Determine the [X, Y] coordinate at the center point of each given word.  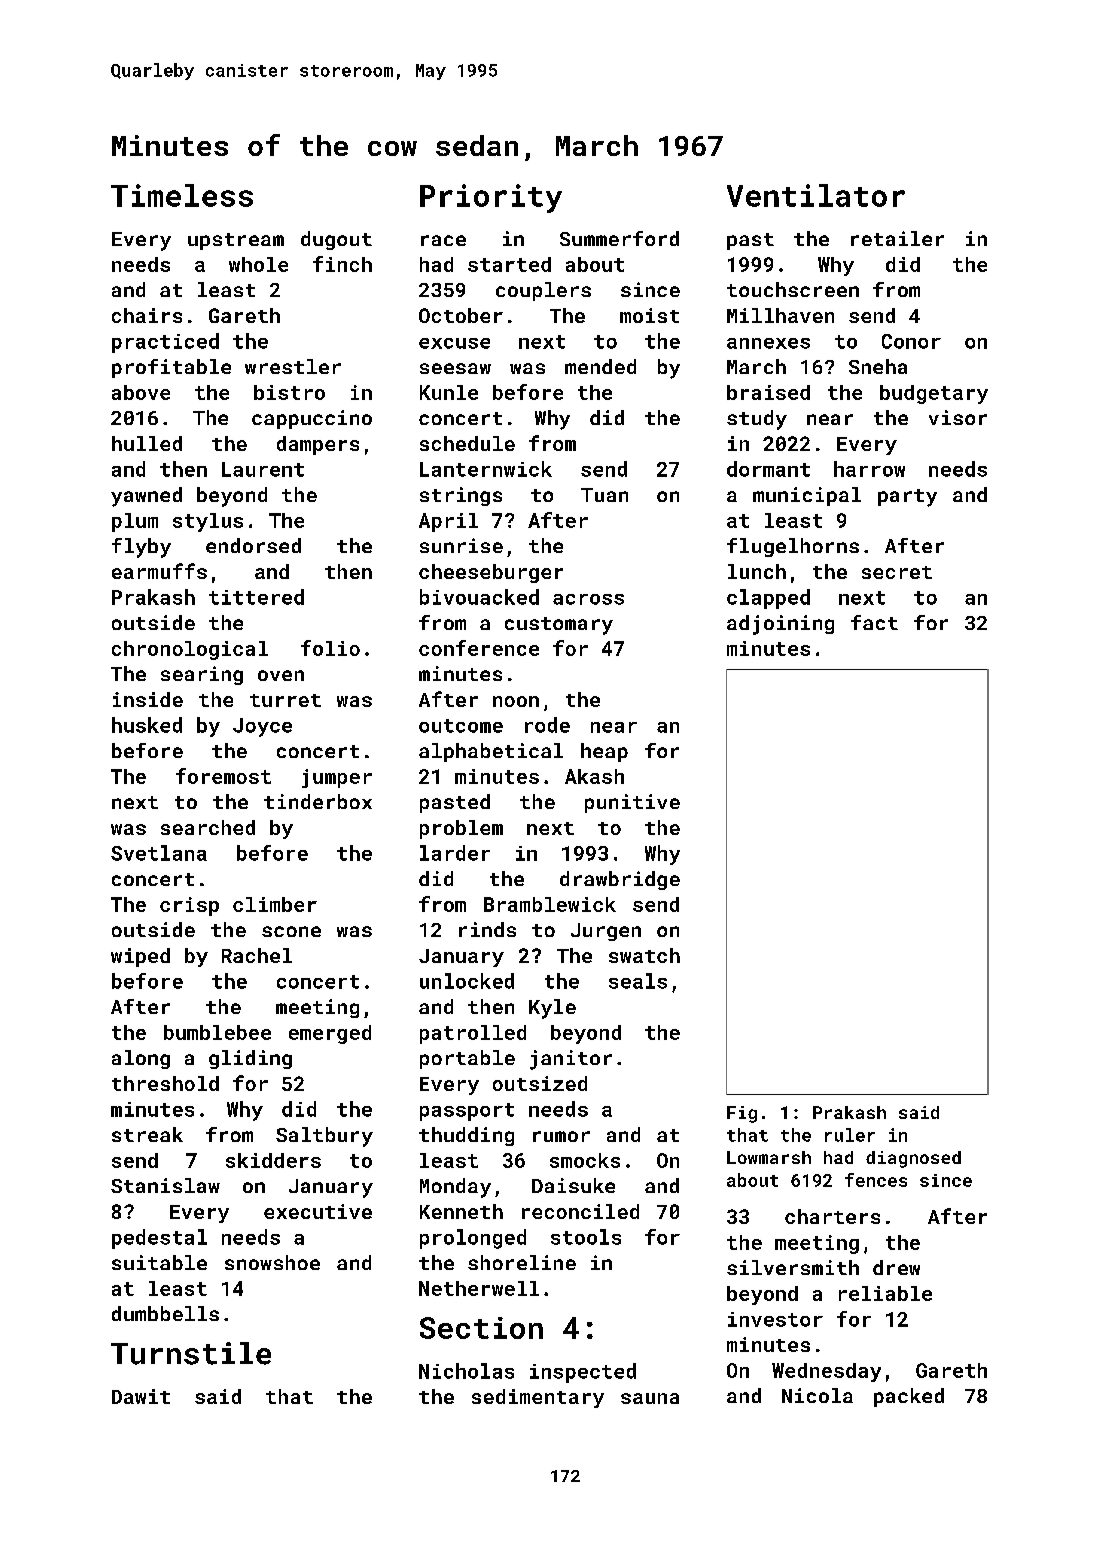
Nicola [817, 1395]
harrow [869, 469]
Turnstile [191, 1353]
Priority [491, 198]
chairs [147, 315]
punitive [632, 803]
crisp [189, 906]
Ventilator [816, 195]
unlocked [467, 981]
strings [461, 496]
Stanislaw [165, 1185]
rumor [561, 1136]
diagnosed [913, 1159]
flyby [141, 548]
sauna [650, 1398]
